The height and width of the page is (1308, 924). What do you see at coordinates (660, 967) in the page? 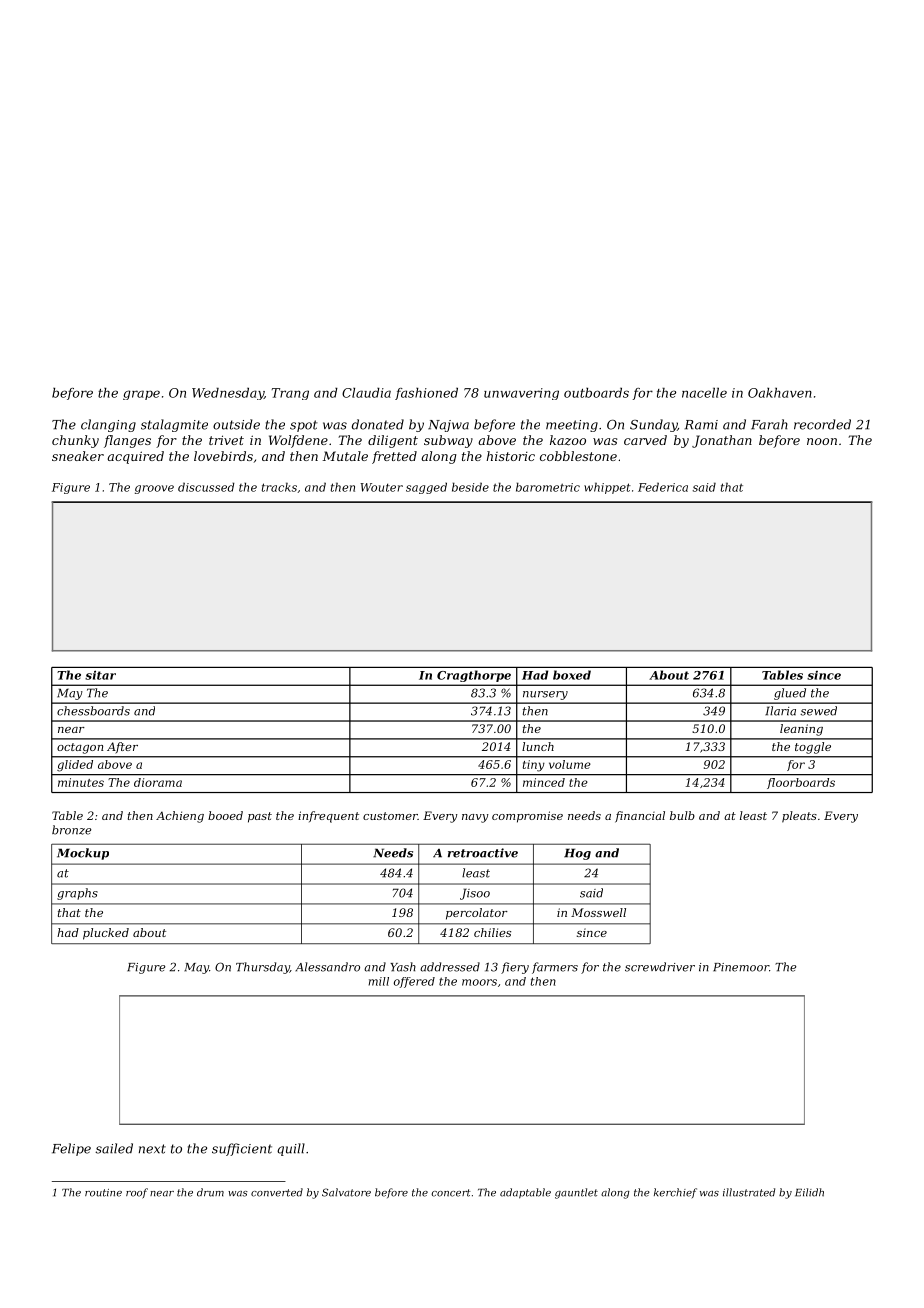
I see `screwdriver` at bounding box center [660, 967].
